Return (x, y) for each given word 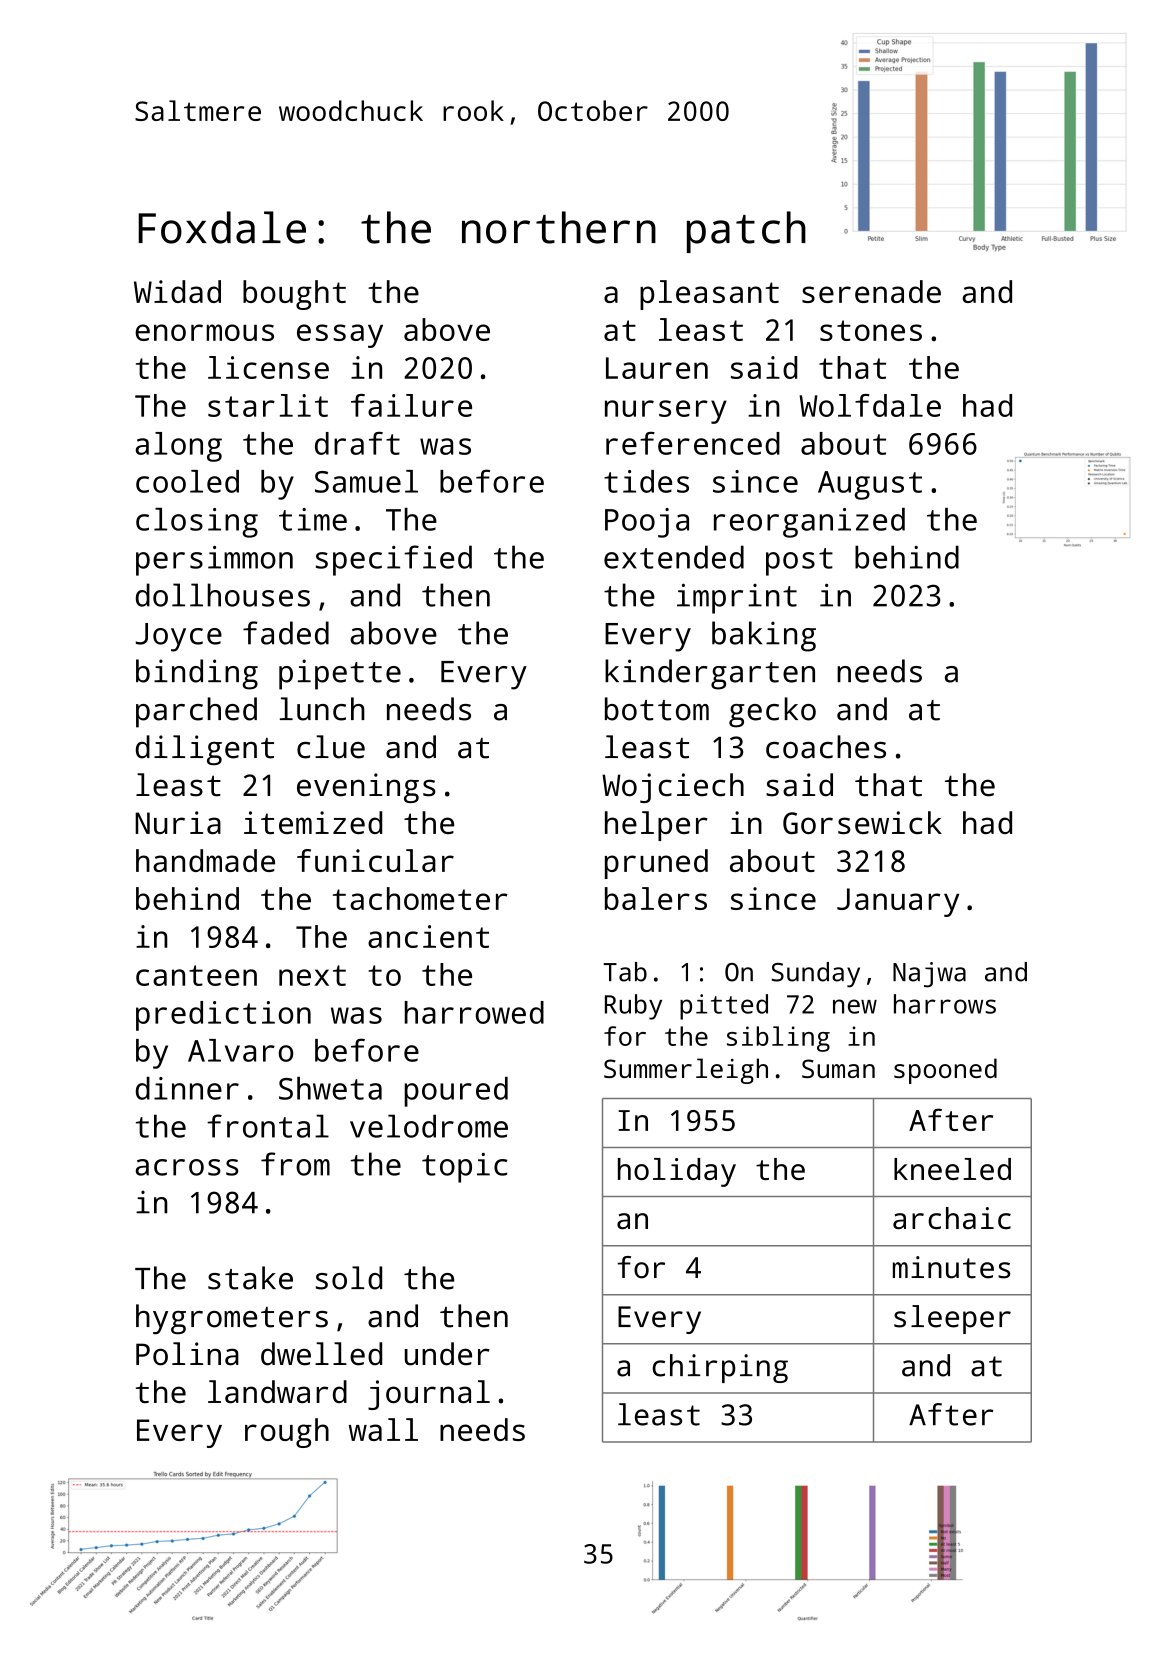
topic (464, 1168)
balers (656, 898)
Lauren (657, 368)
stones (871, 330)
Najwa (929, 975)
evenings (366, 788)
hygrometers (232, 1319)
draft (357, 443)
